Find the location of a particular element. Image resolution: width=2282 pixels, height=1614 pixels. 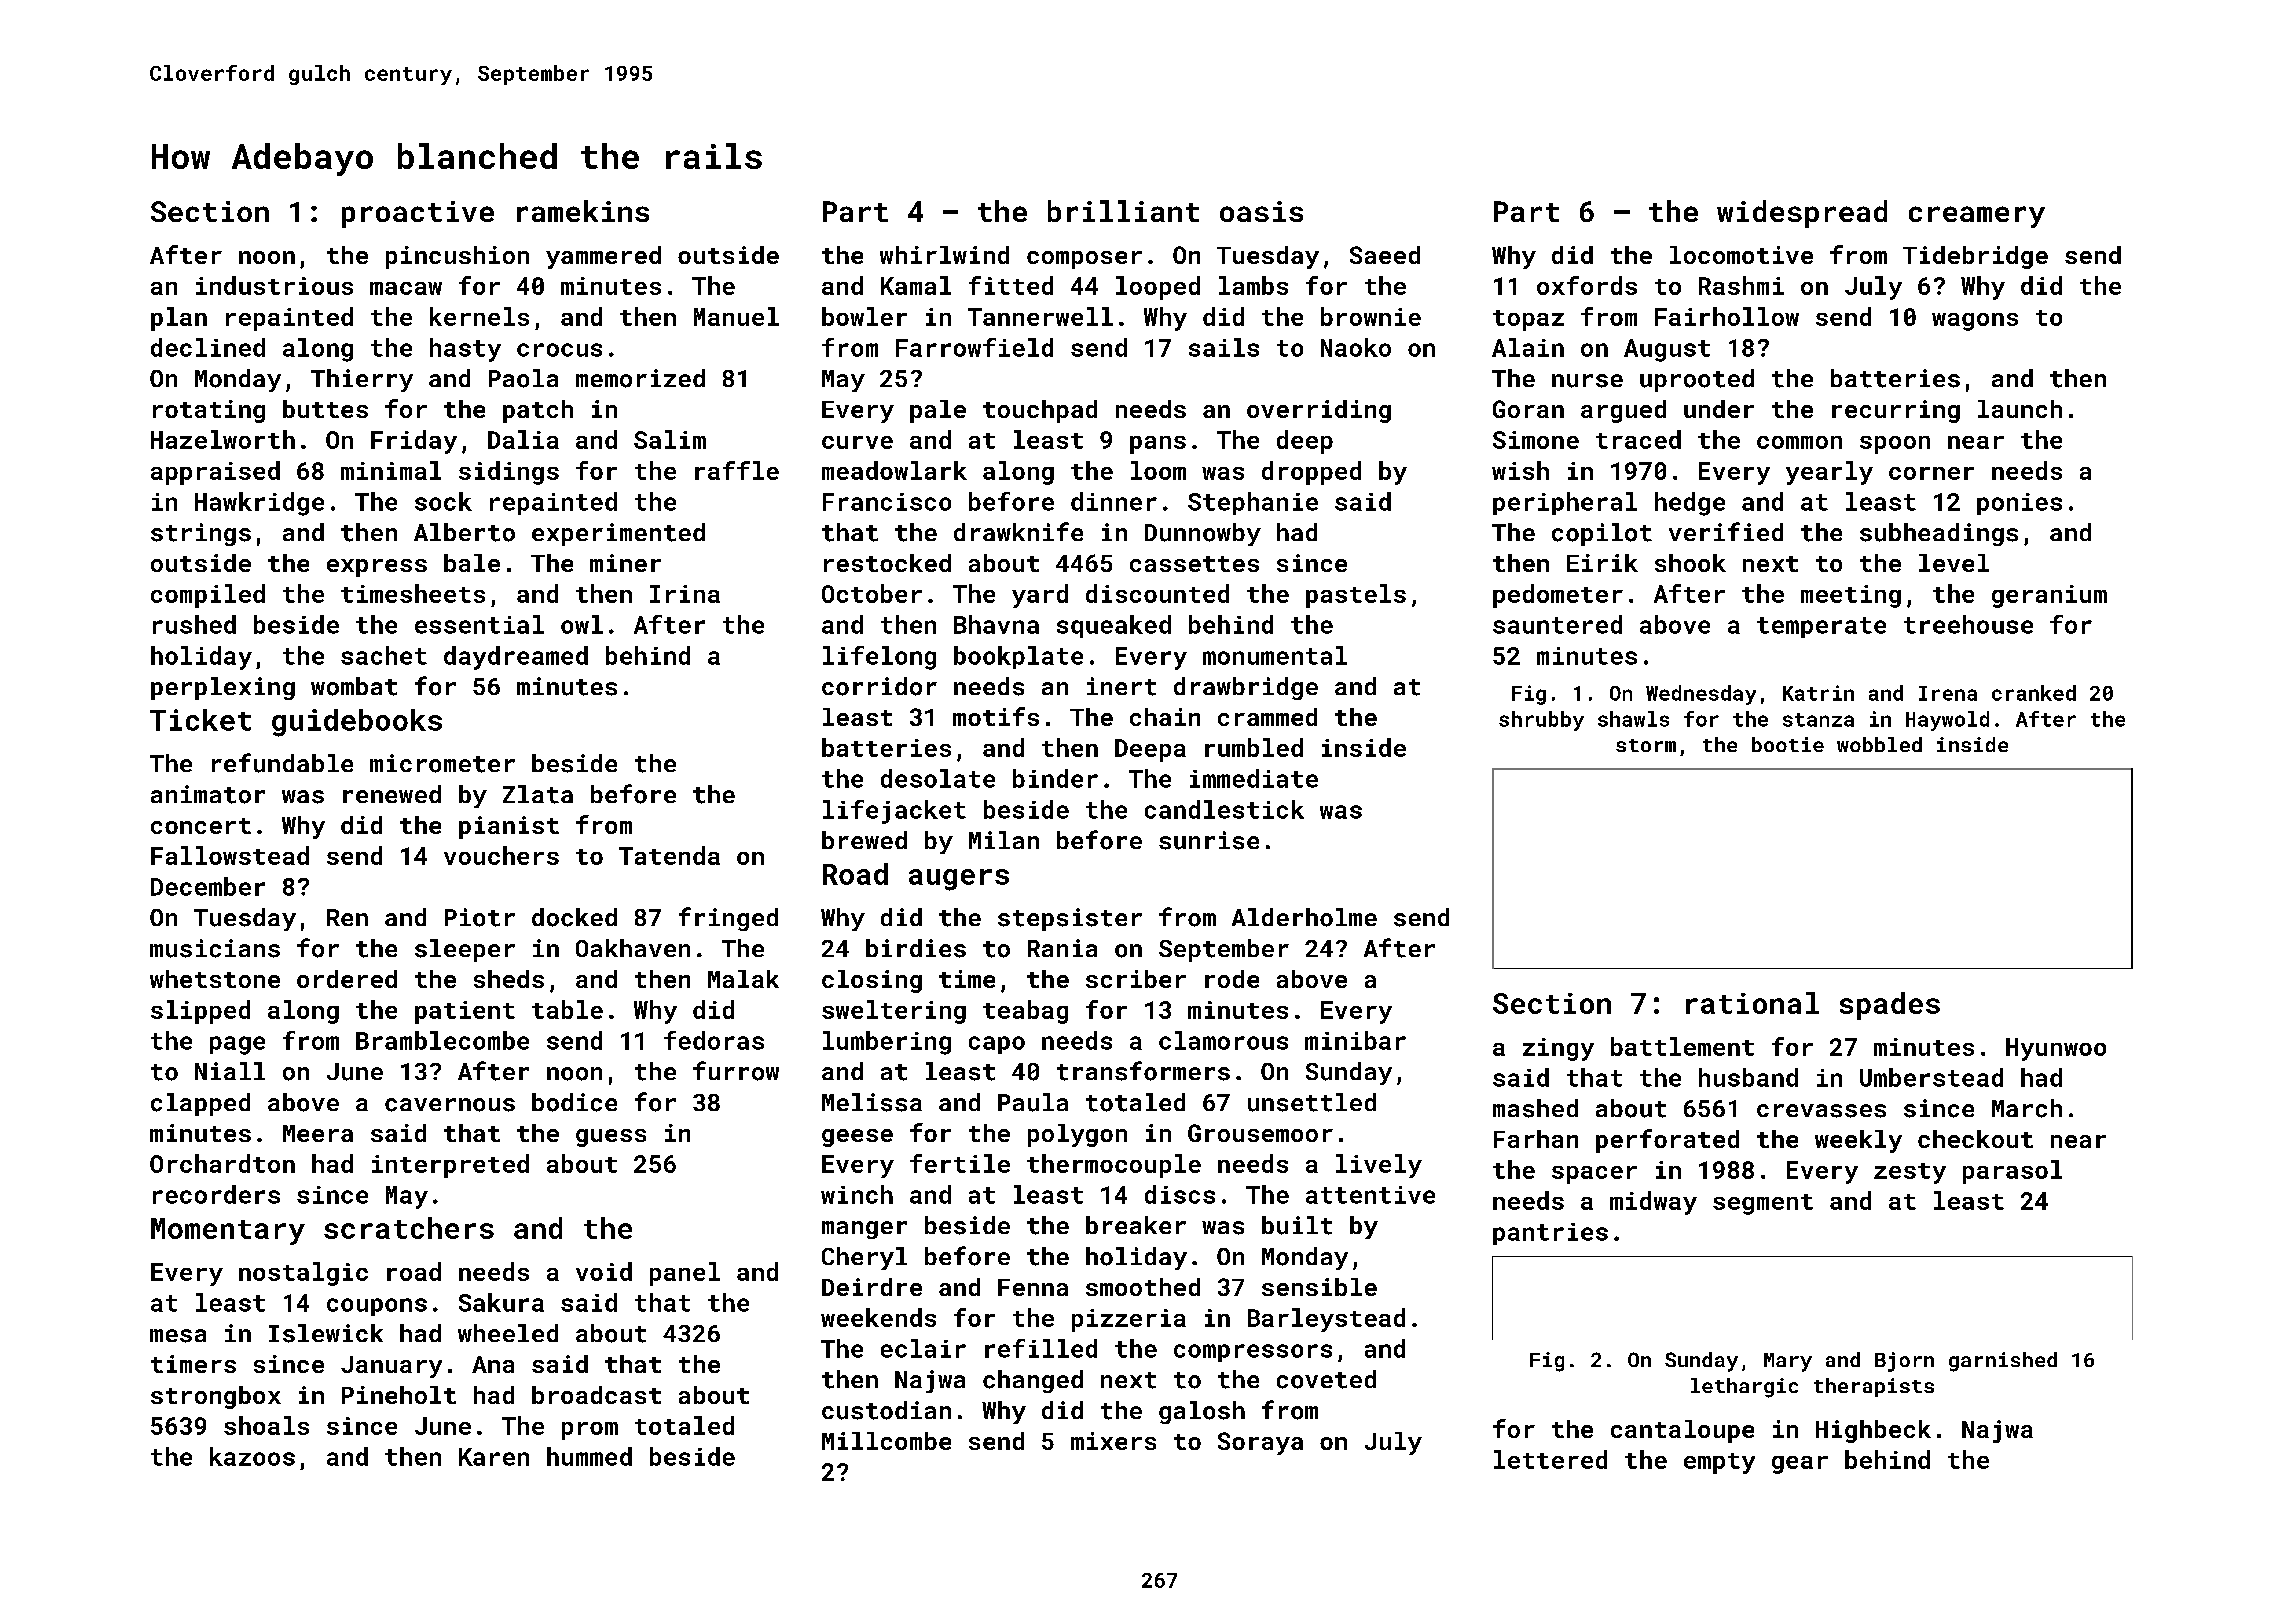

strongbox is located at coordinates (216, 1397).
